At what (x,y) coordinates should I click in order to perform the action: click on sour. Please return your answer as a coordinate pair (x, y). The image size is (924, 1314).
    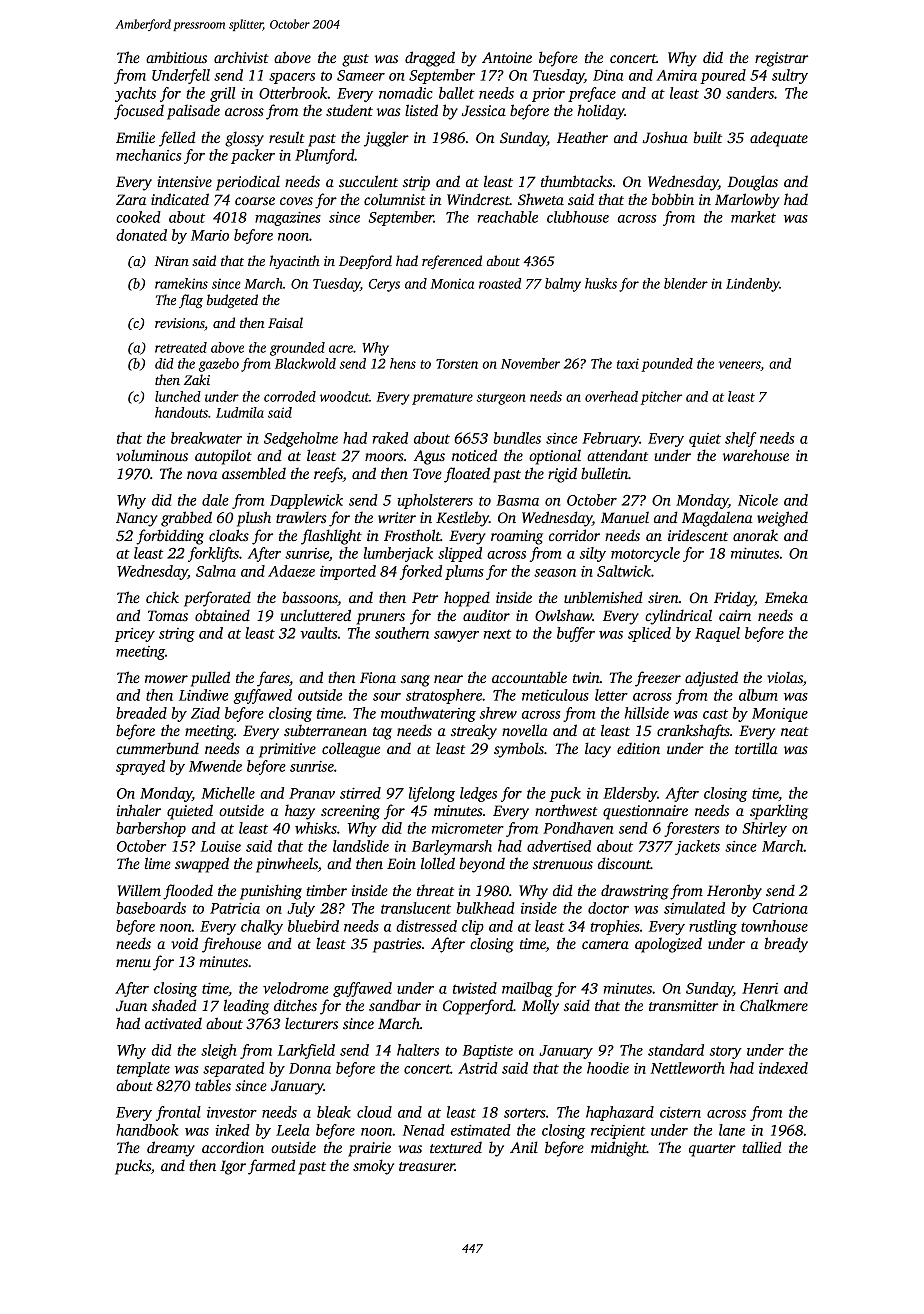
    Looking at the image, I should click on (387, 697).
